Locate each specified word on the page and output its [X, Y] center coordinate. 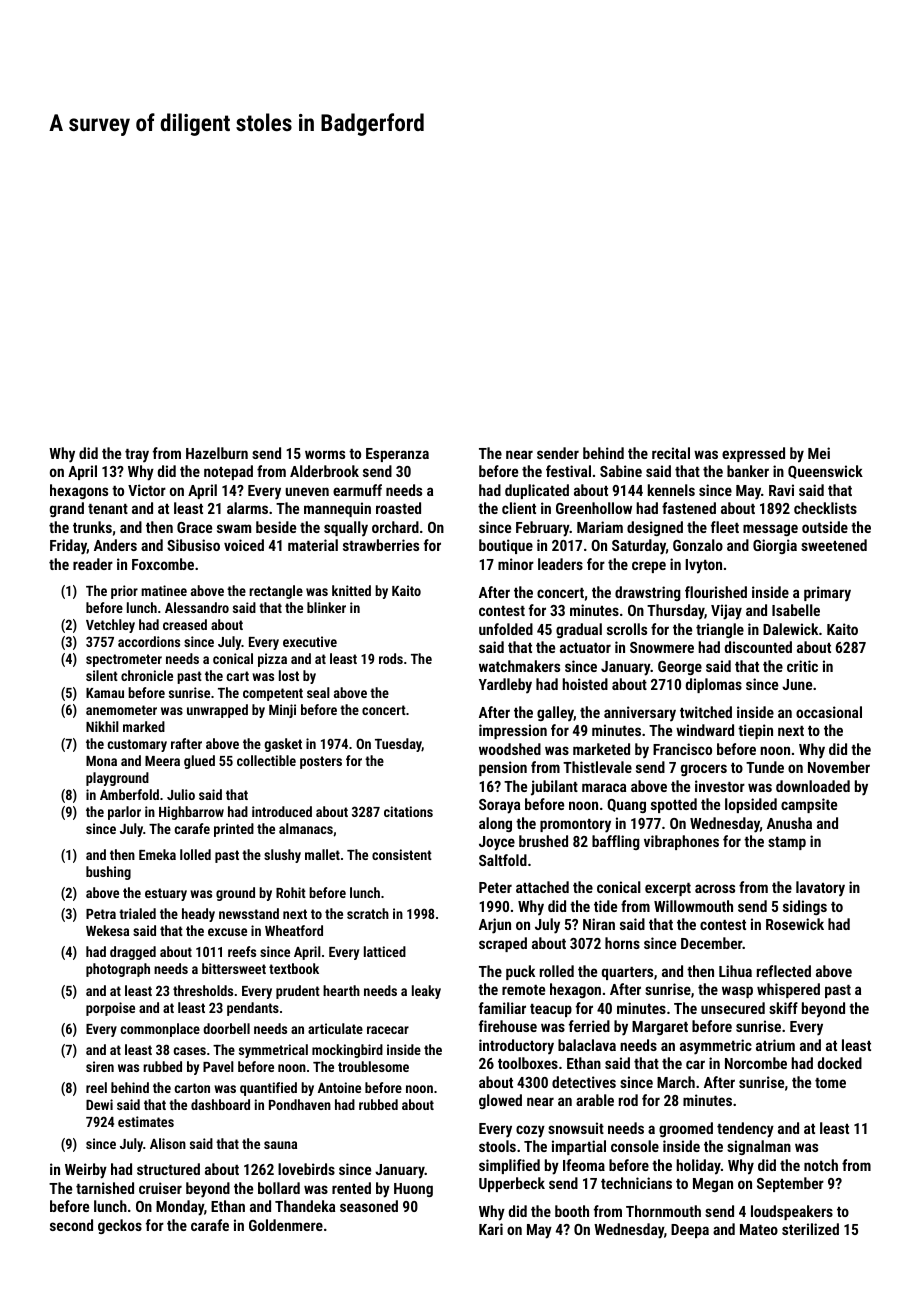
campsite [809, 805]
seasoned [369, 1206]
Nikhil [102, 726]
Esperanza [397, 455]
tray [137, 456]
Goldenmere [286, 1225]
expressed [753, 454]
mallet [322, 854]
